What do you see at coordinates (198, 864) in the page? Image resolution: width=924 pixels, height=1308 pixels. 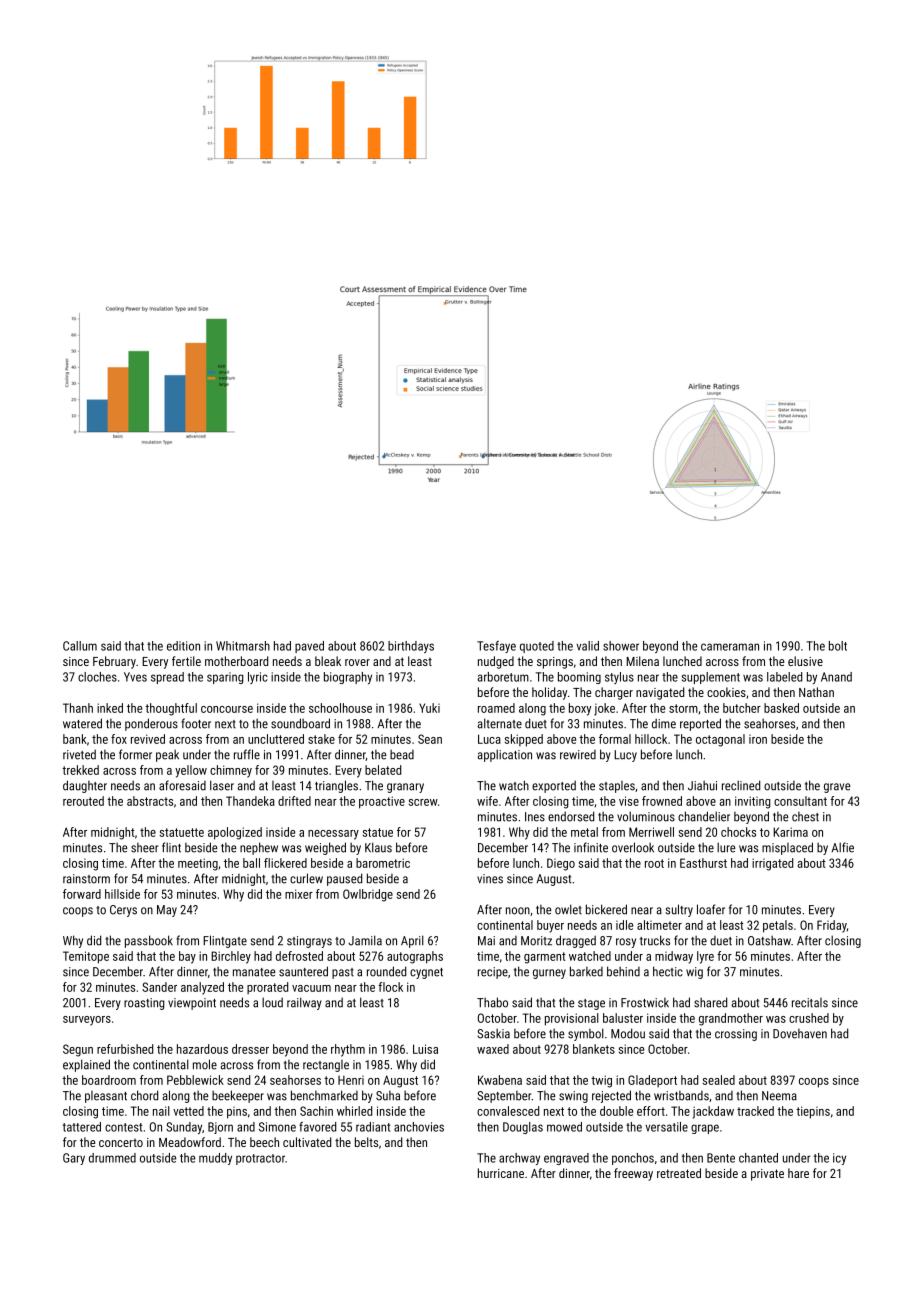 I see `meeting` at bounding box center [198, 864].
